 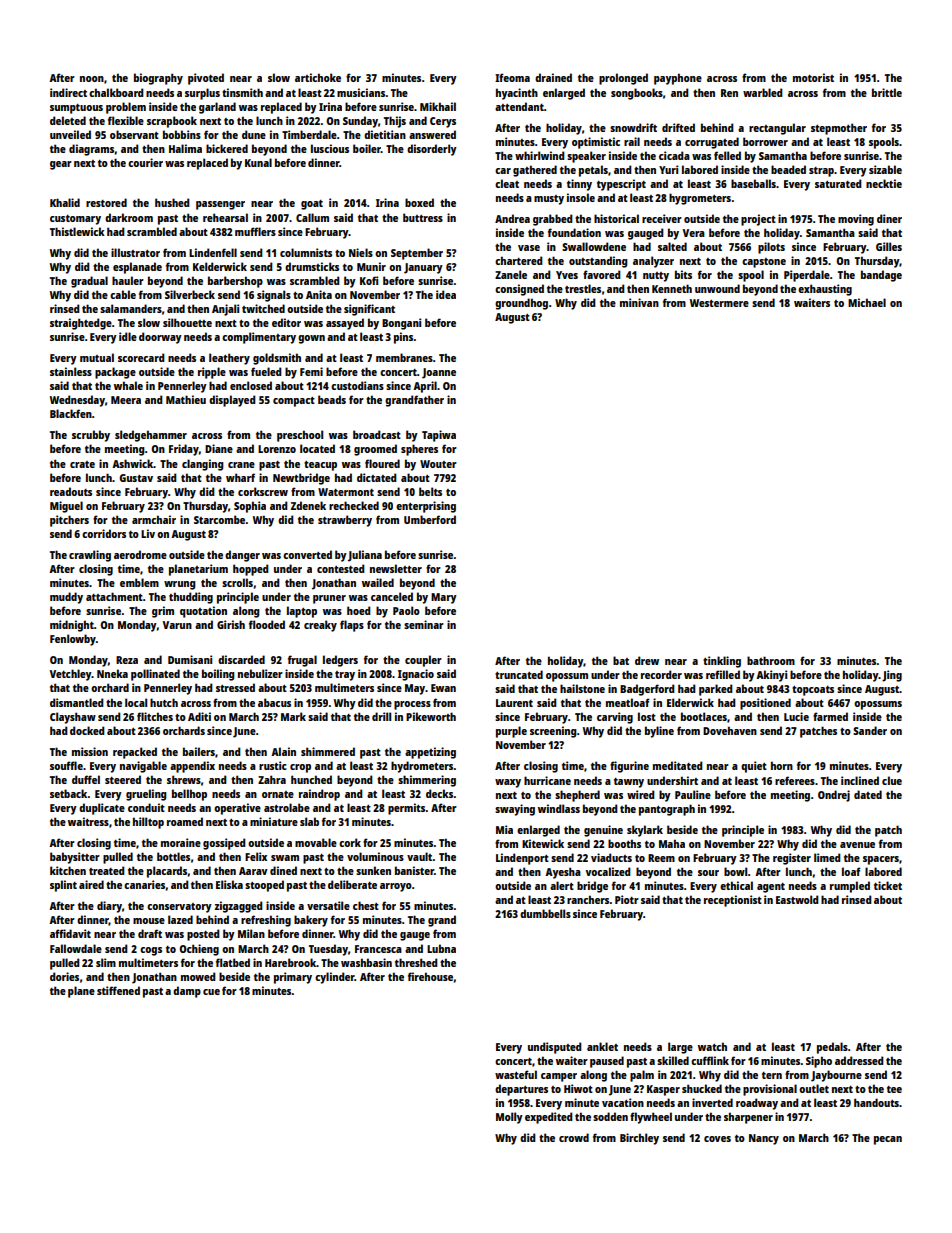 What do you see at coordinates (892, 676) in the image?
I see `Jing` at bounding box center [892, 676].
